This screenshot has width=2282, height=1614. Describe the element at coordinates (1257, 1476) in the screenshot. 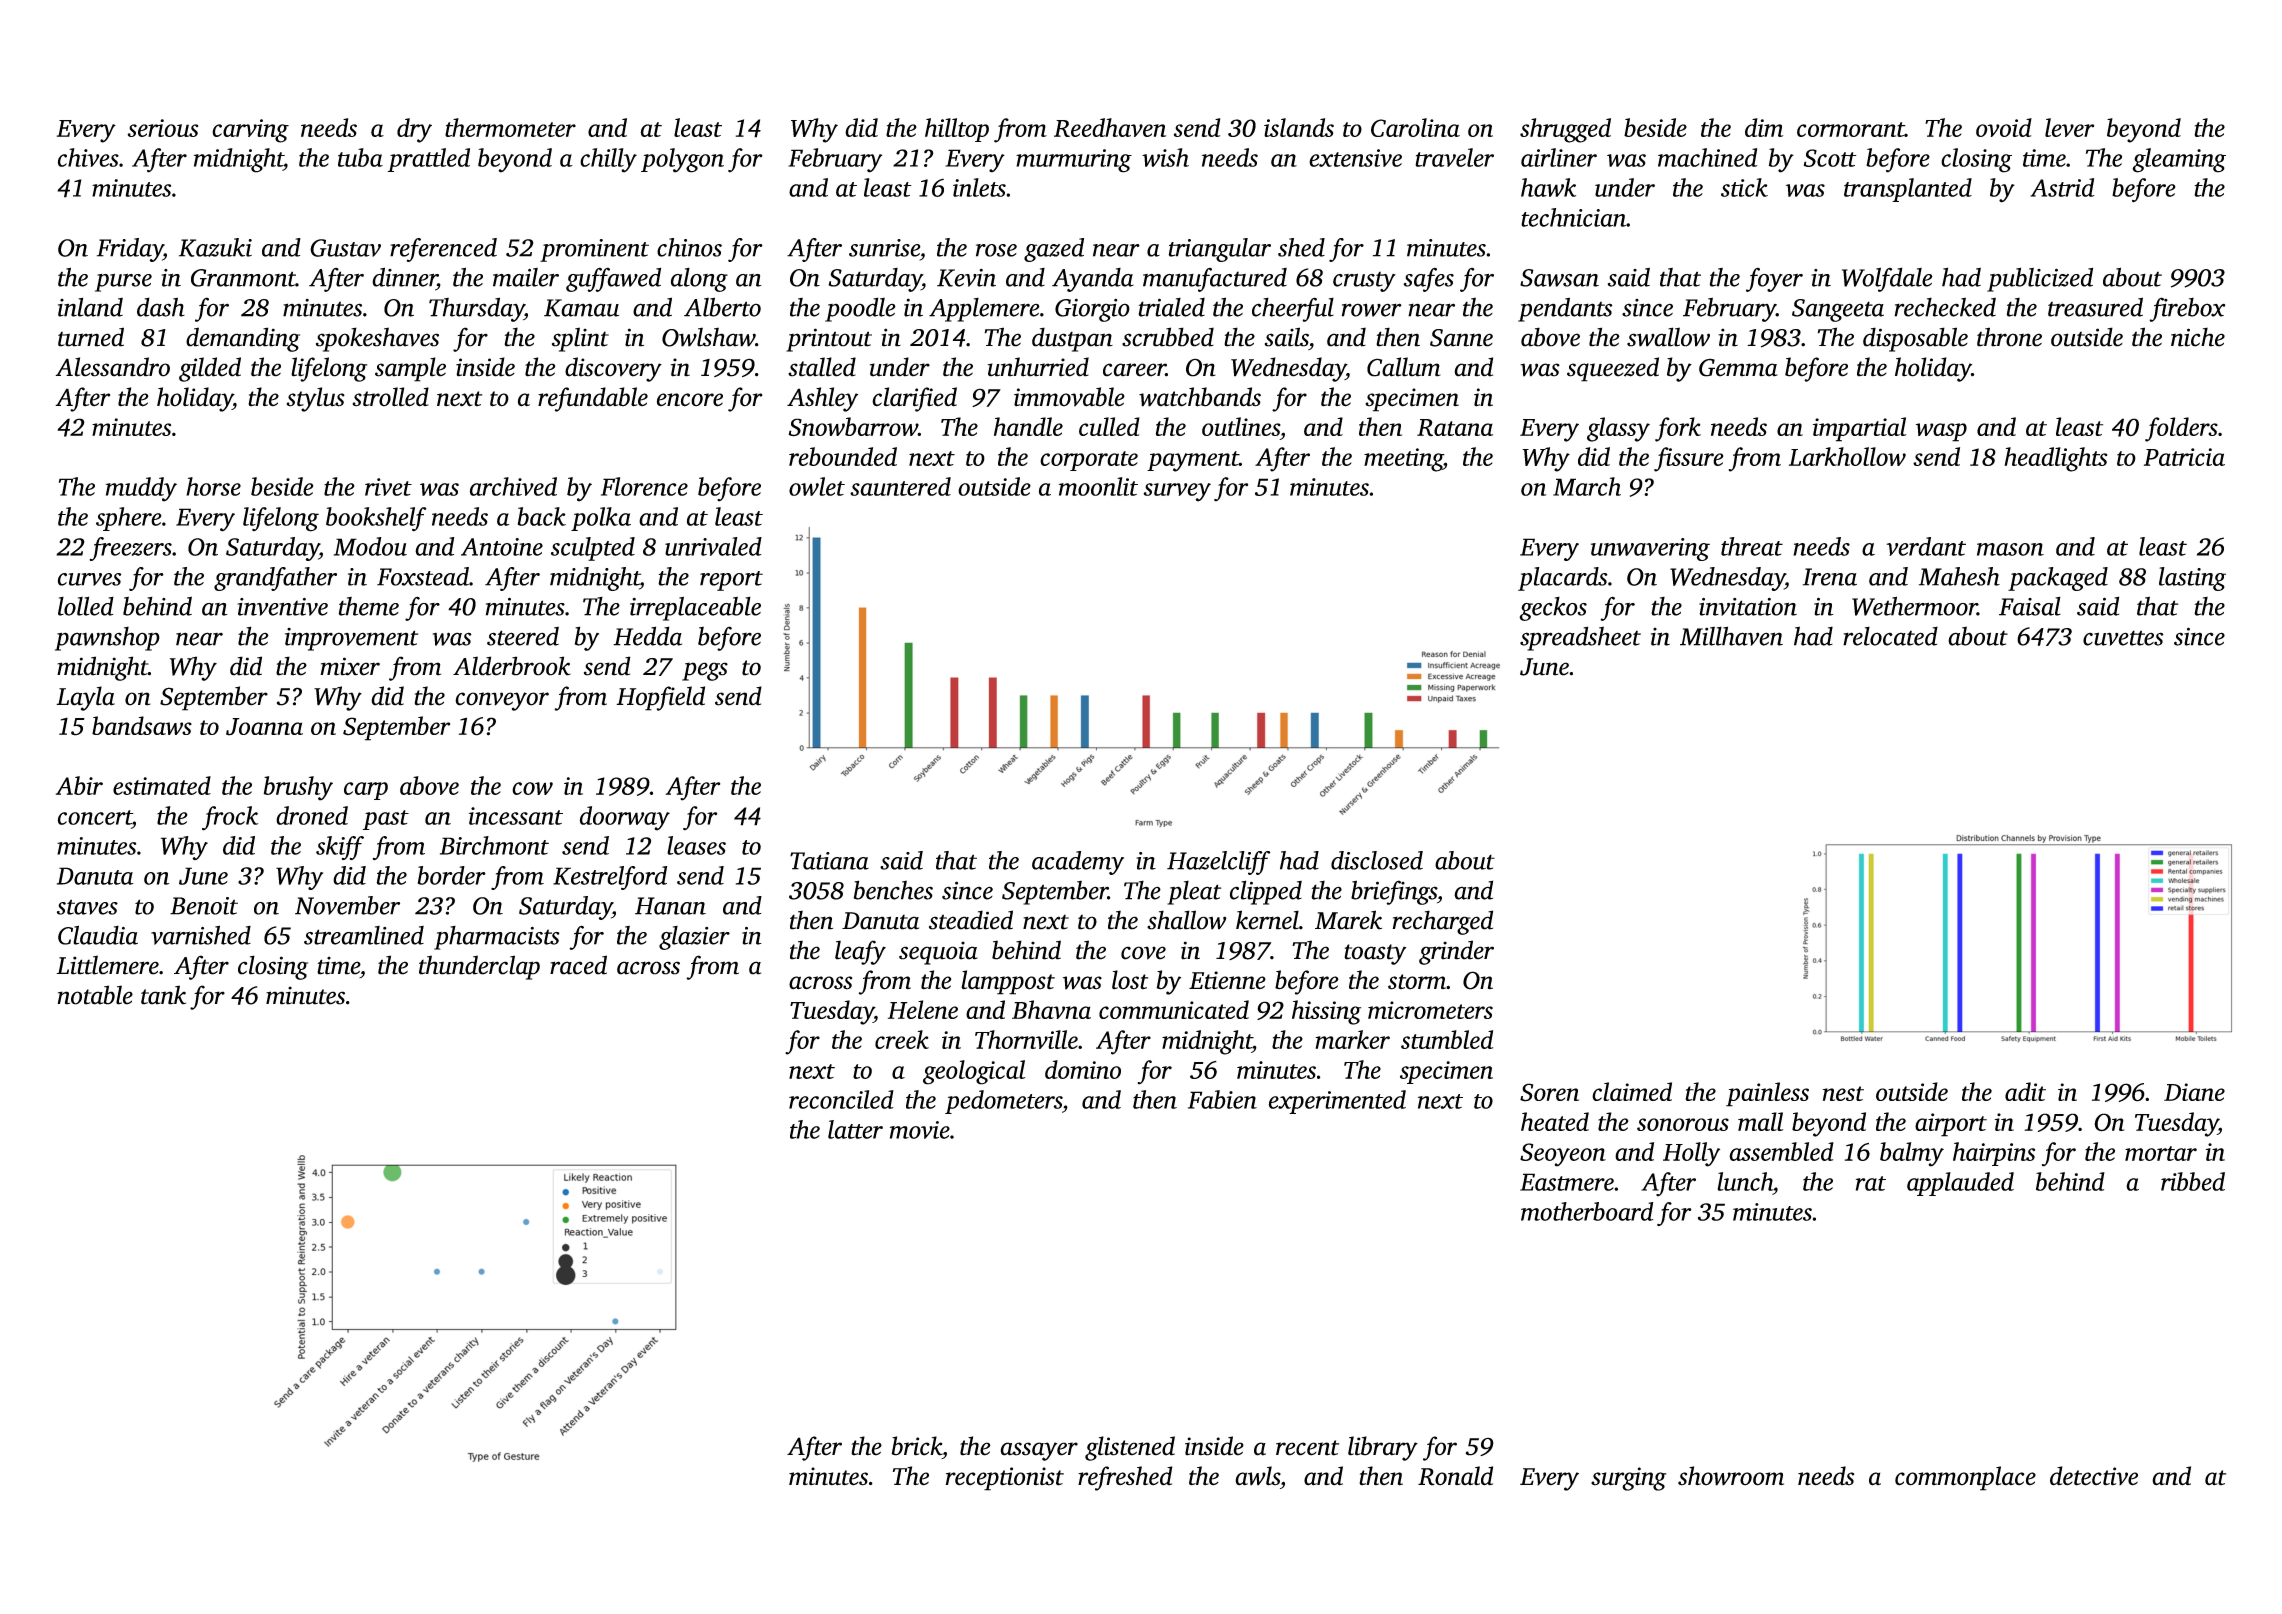

I see `awls` at that location.
